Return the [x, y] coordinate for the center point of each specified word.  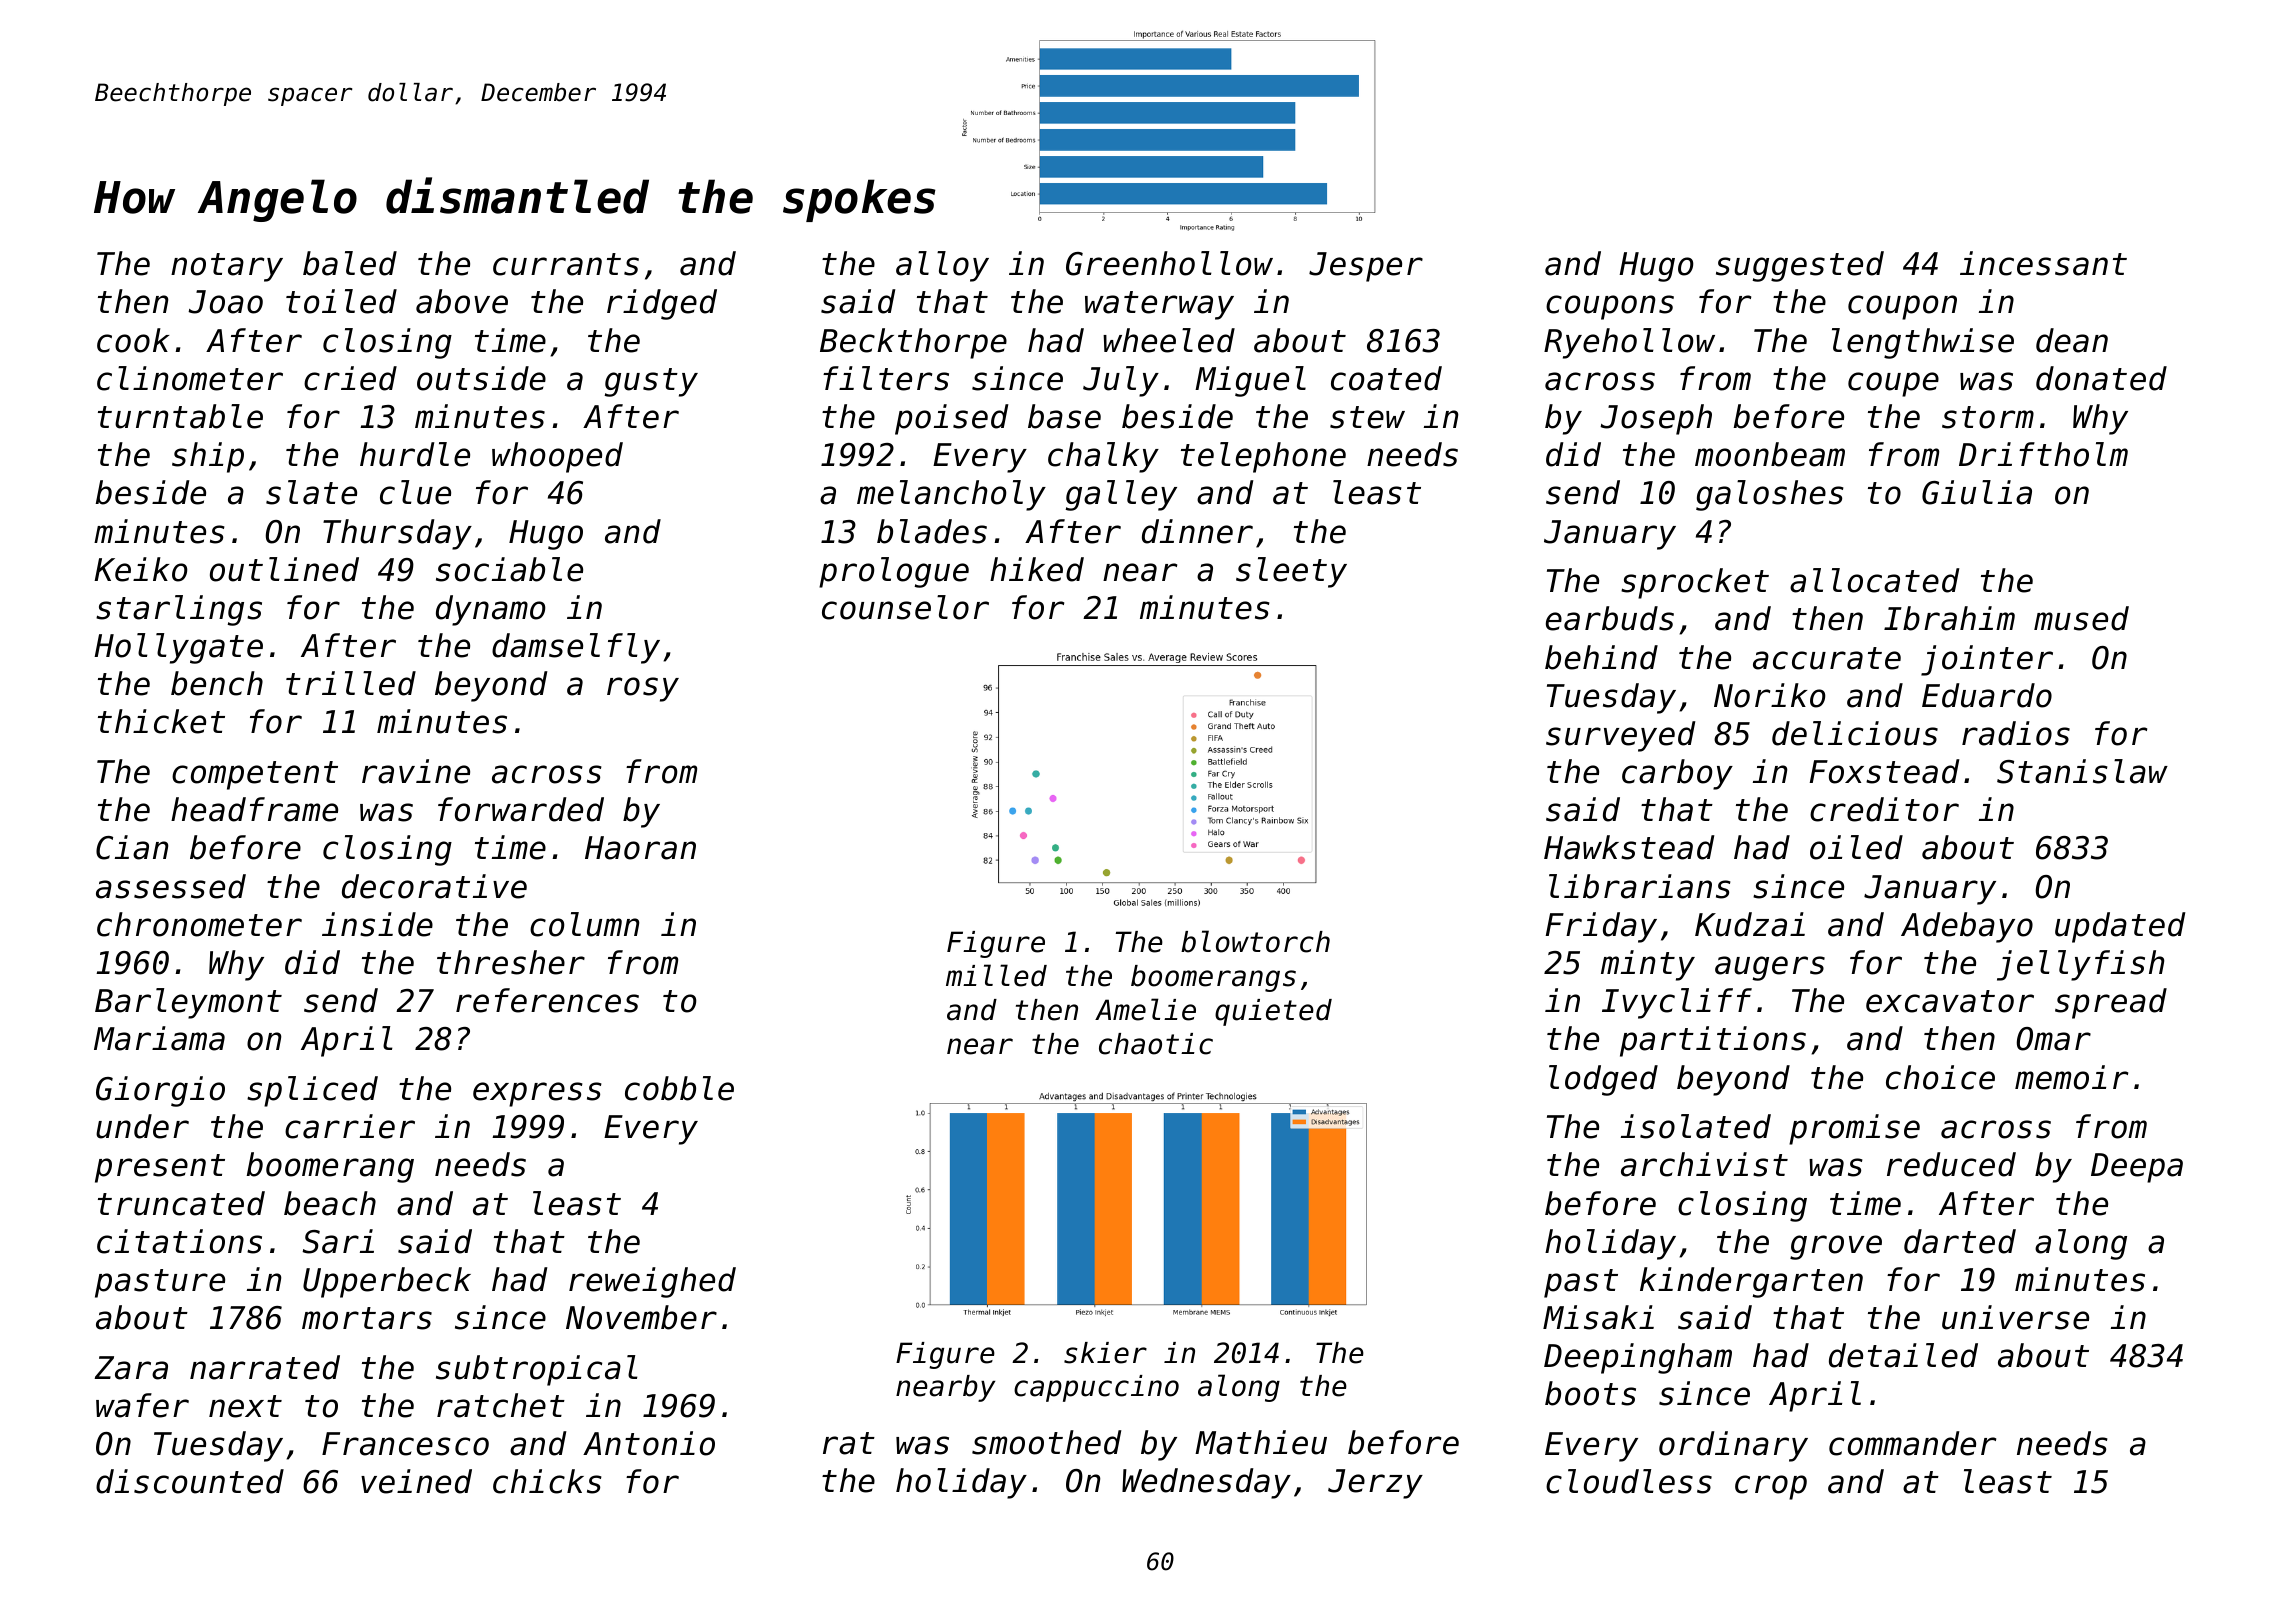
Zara [131, 1368]
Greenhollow [1169, 263]
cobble [679, 1088]
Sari [338, 1241]
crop [1771, 1487]
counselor [905, 607]
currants [566, 264]
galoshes [1770, 495]
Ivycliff [1677, 1003]
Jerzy [1375, 1484]
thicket [161, 721]
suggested [1800, 266]
